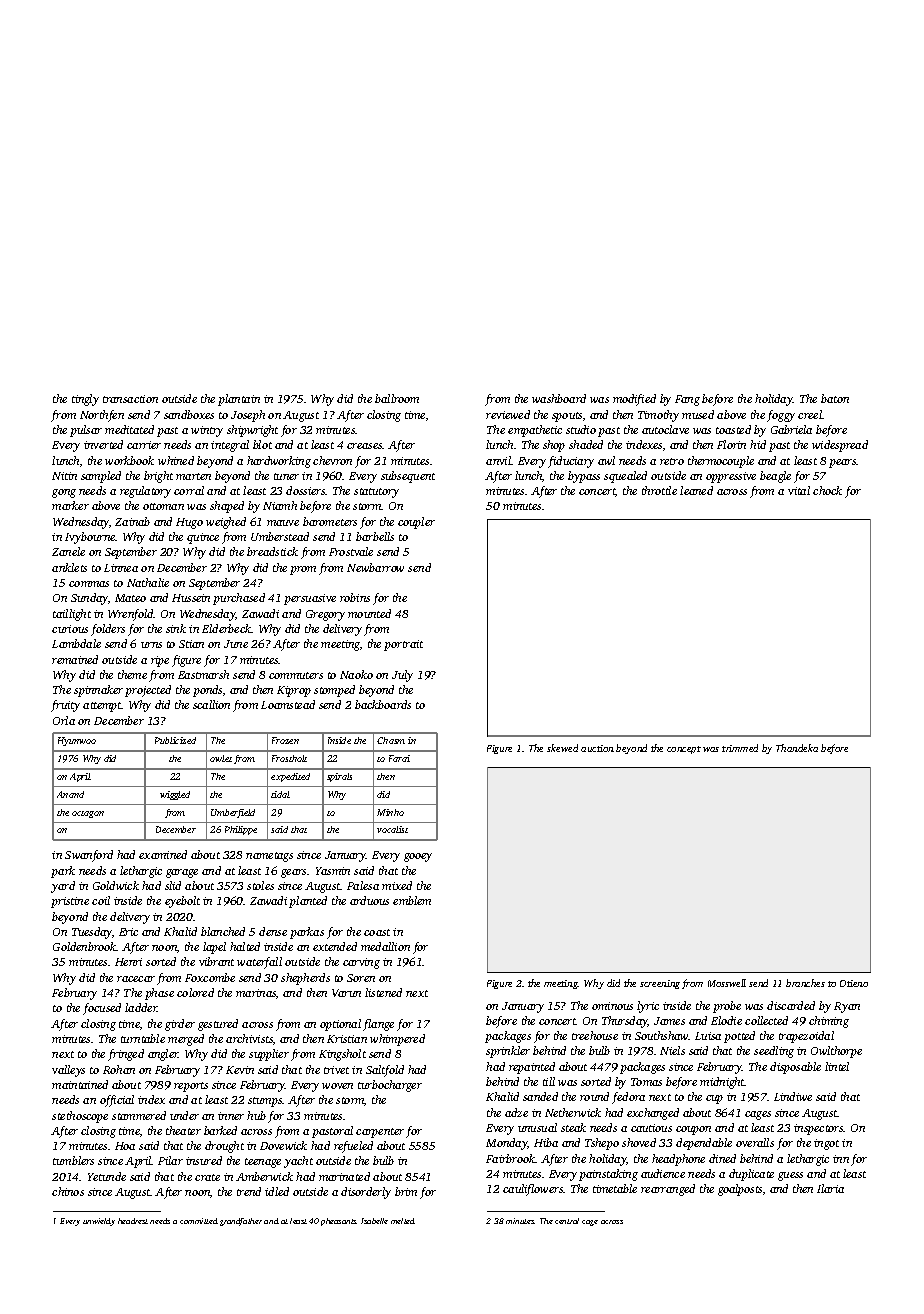 This image has width=924, height=1314. What do you see at coordinates (377, 932) in the image?
I see `coast` at bounding box center [377, 932].
